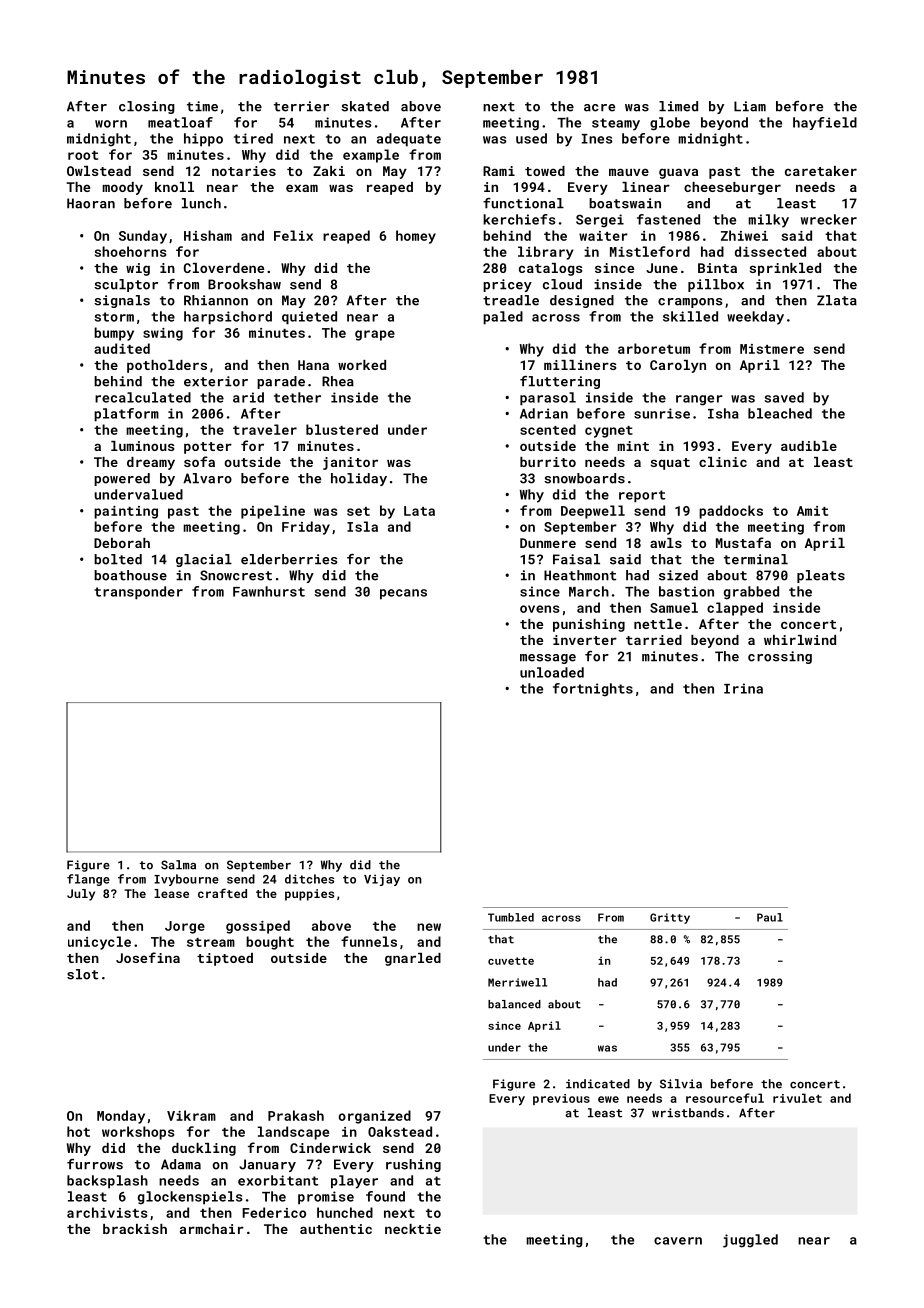  What do you see at coordinates (548, 429) in the document?
I see `scented` at bounding box center [548, 429].
